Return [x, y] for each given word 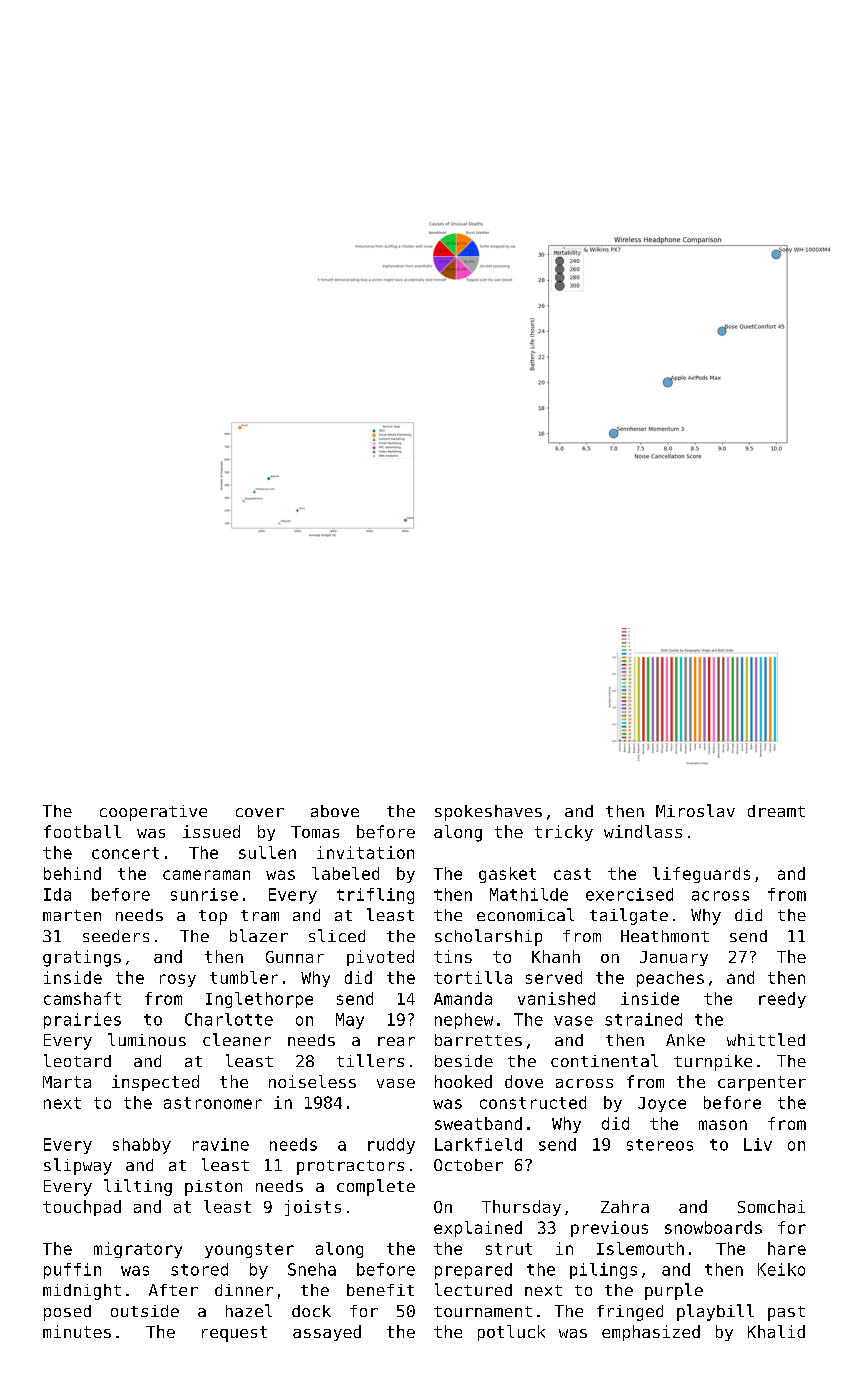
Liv [758, 1144]
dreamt [776, 811]
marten [72, 915]
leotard [77, 1060]
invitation [365, 852]
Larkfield [478, 1144]
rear [396, 1041]
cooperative [153, 813]
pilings [603, 1271]
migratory [138, 1250]
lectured [473, 1289]
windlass [643, 831]
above [335, 811]
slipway [78, 1166]
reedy [782, 1000]
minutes [77, 1331]
